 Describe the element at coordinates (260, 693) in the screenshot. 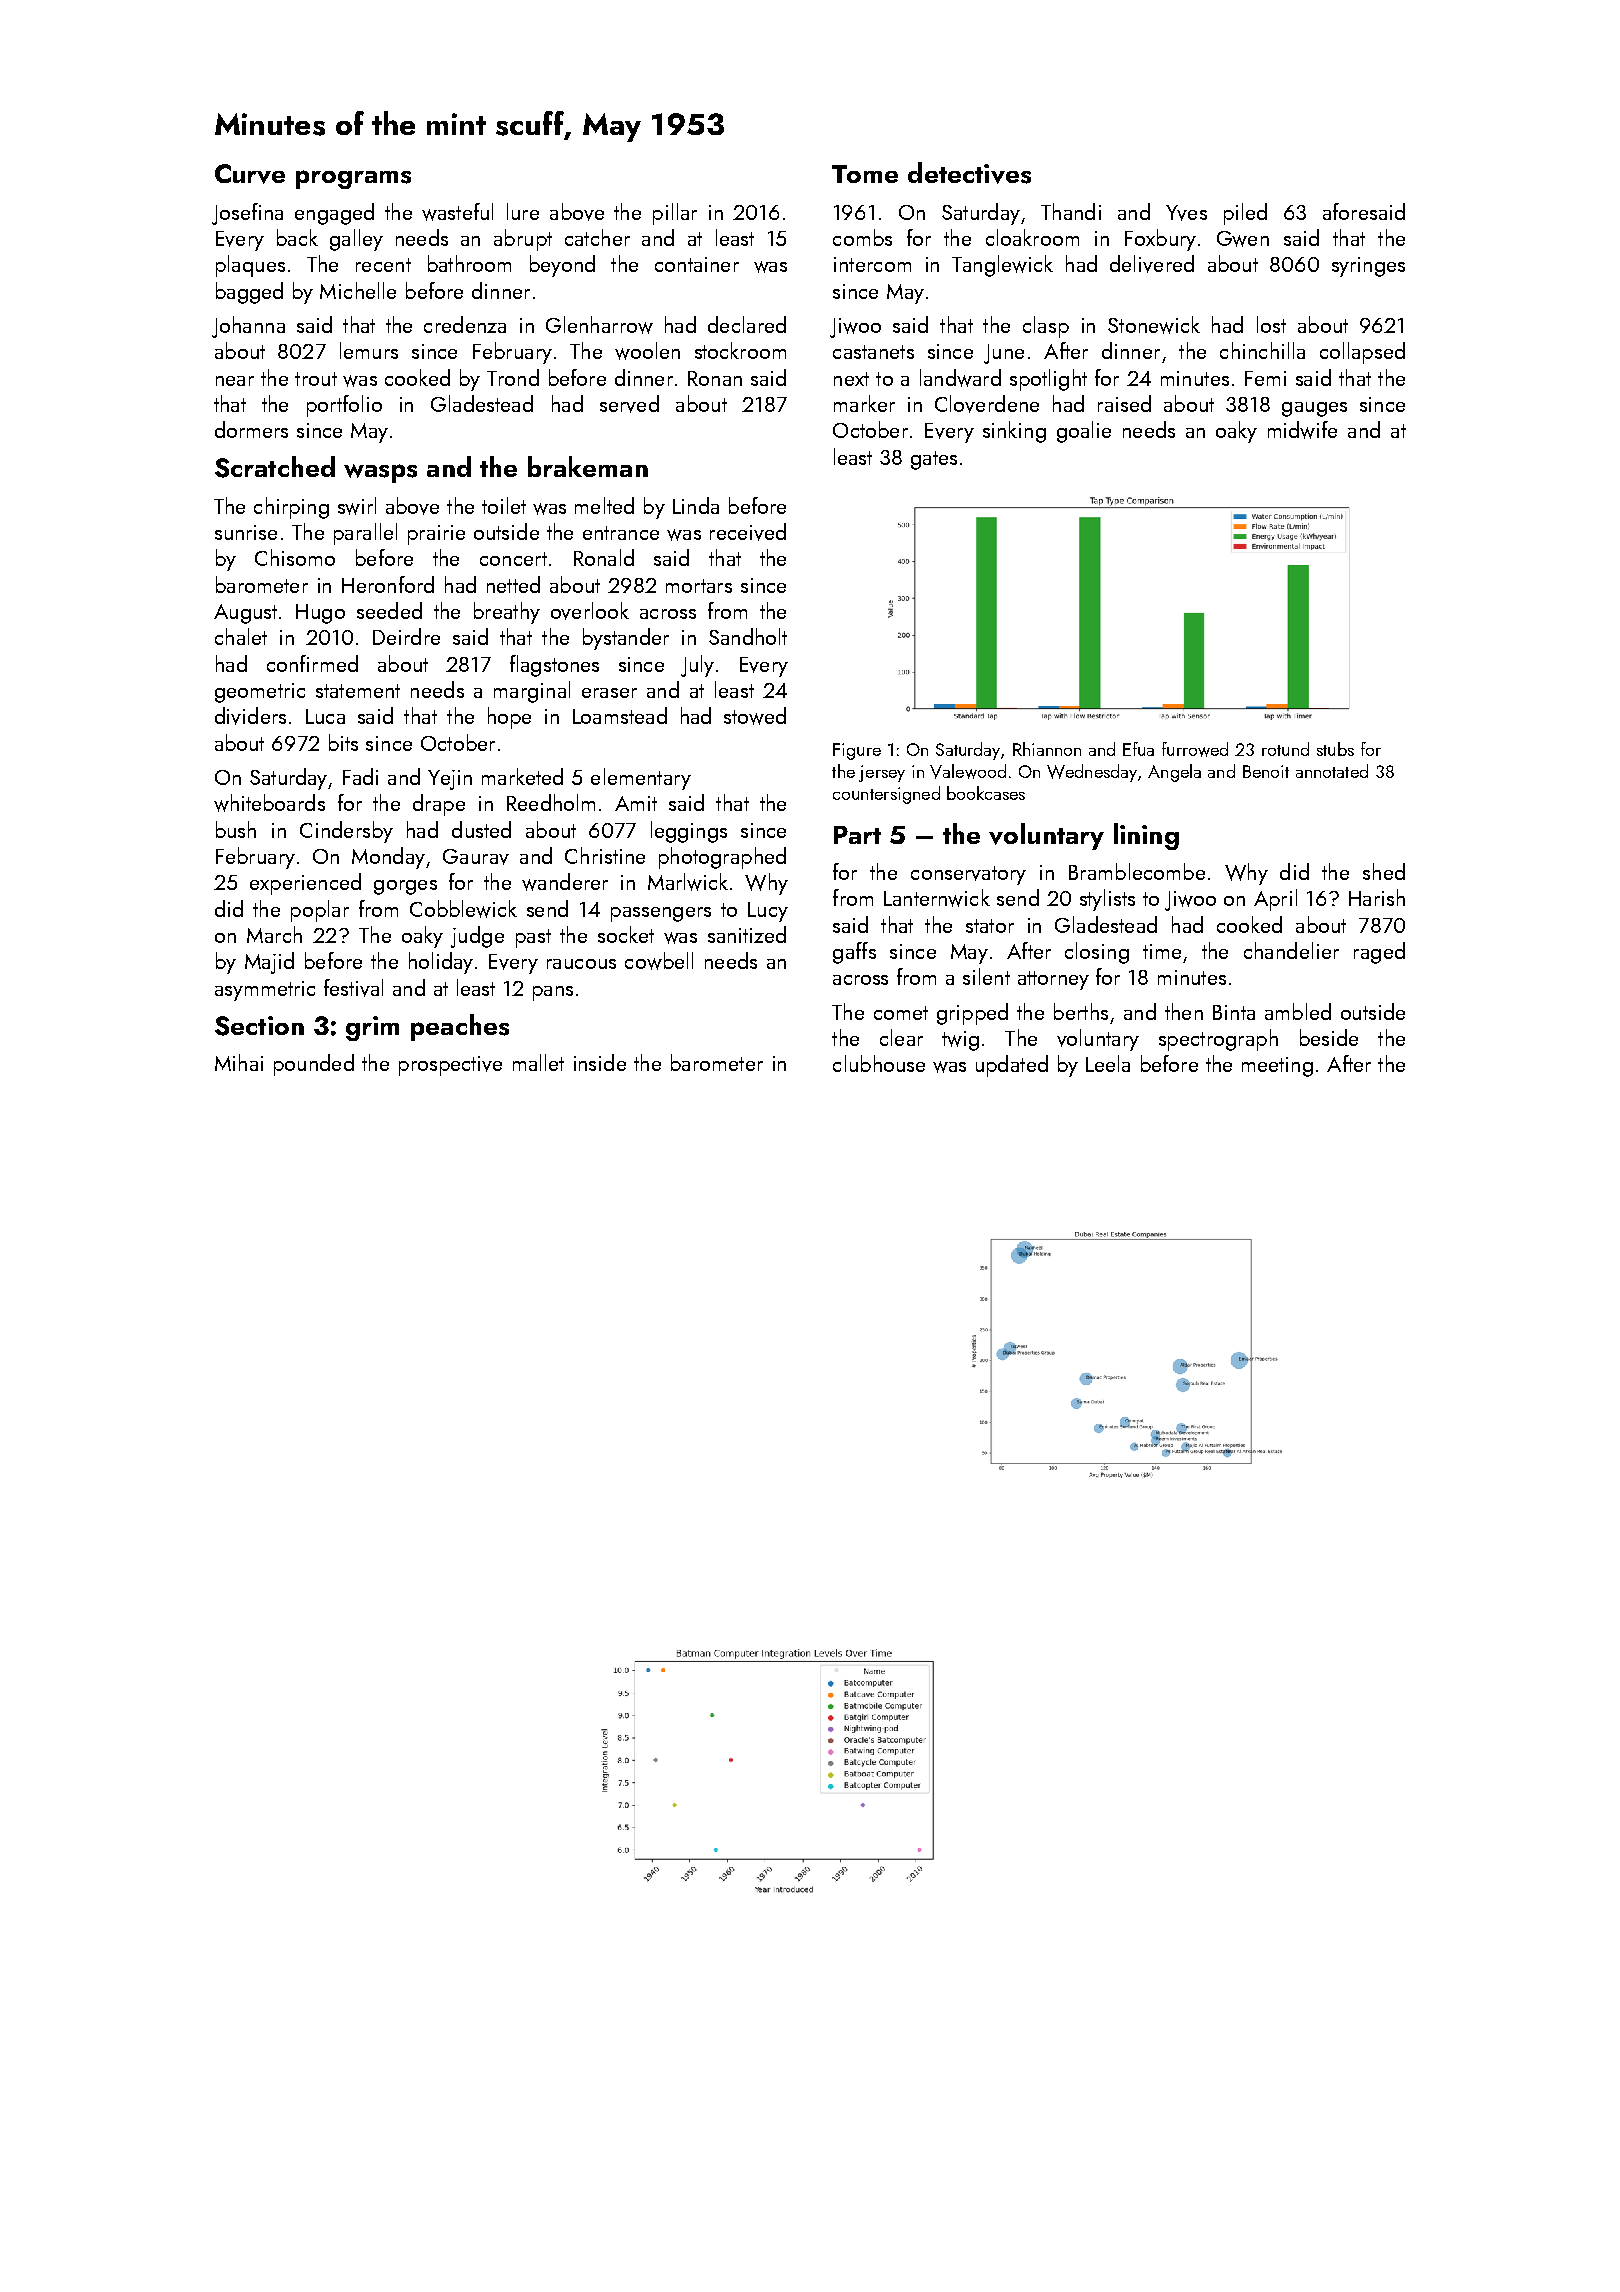

I see `geometric` at that location.
